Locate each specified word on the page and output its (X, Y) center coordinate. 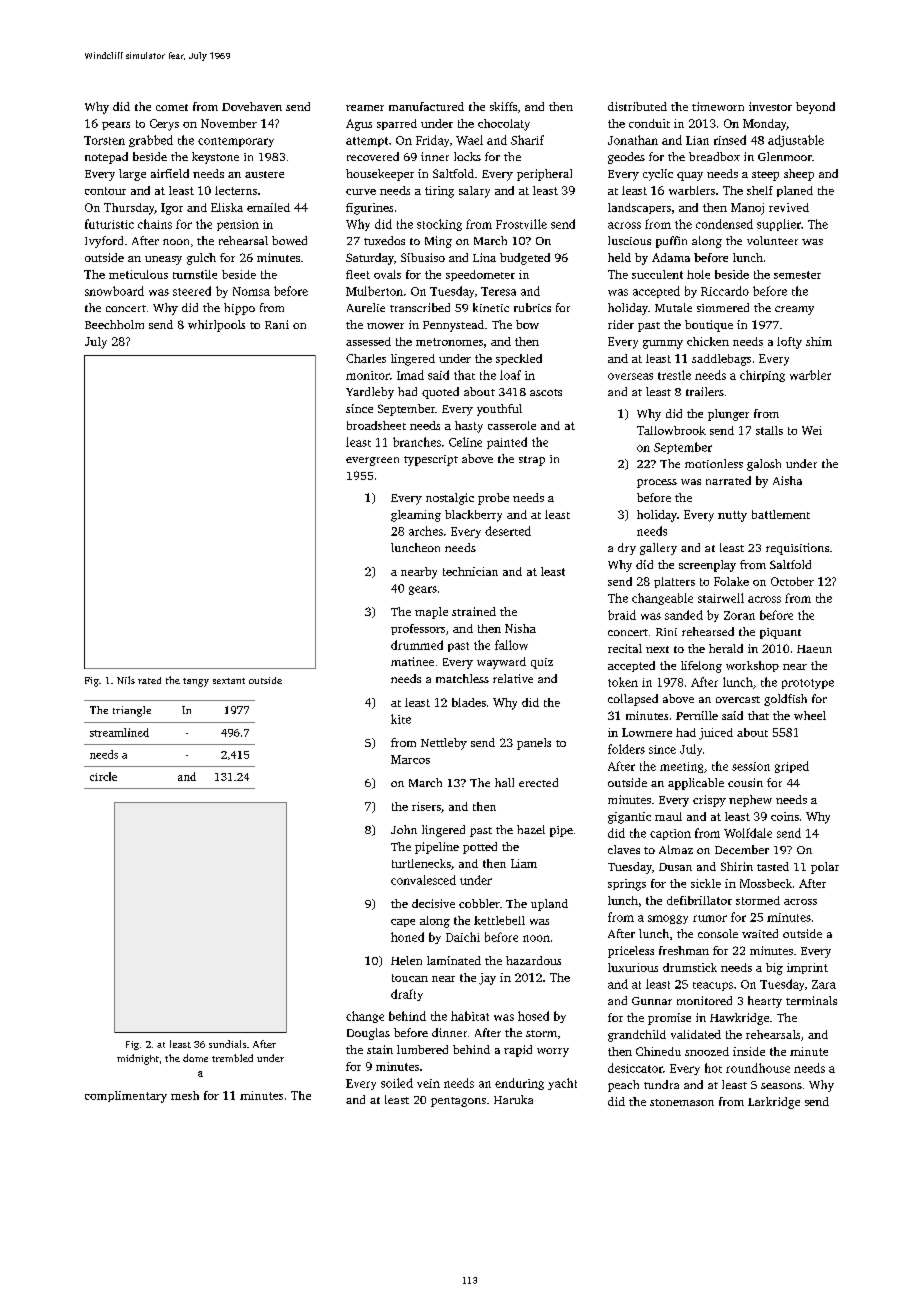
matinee (412, 661)
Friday (432, 141)
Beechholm (114, 324)
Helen (406, 960)
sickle (706, 883)
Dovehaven (252, 106)
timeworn (718, 106)
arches (426, 531)
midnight (138, 1059)
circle (103, 776)
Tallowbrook (671, 430)
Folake (731, 581)
